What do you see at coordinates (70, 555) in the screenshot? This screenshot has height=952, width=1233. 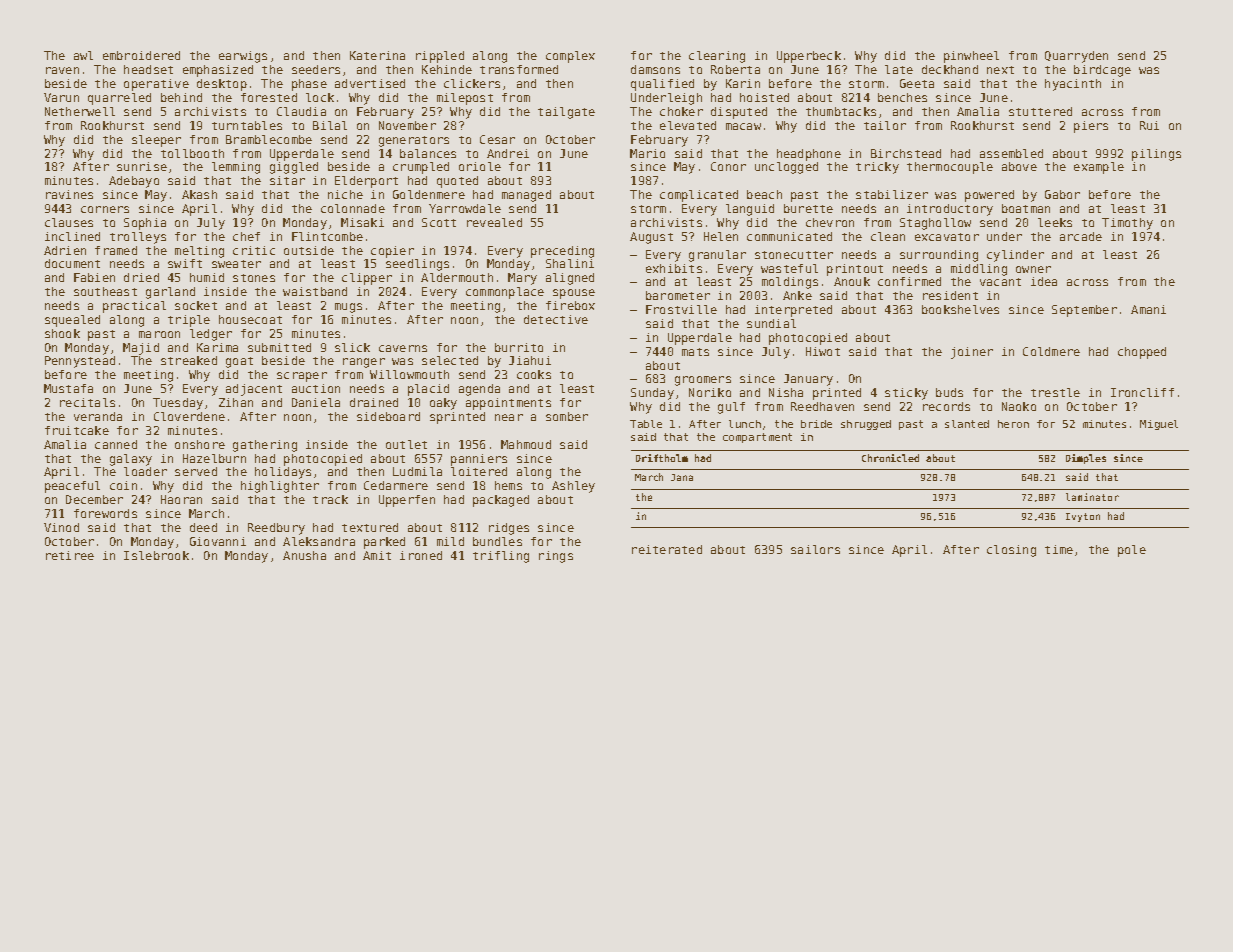 I see `retiree` at bounding box center [70, 555].
